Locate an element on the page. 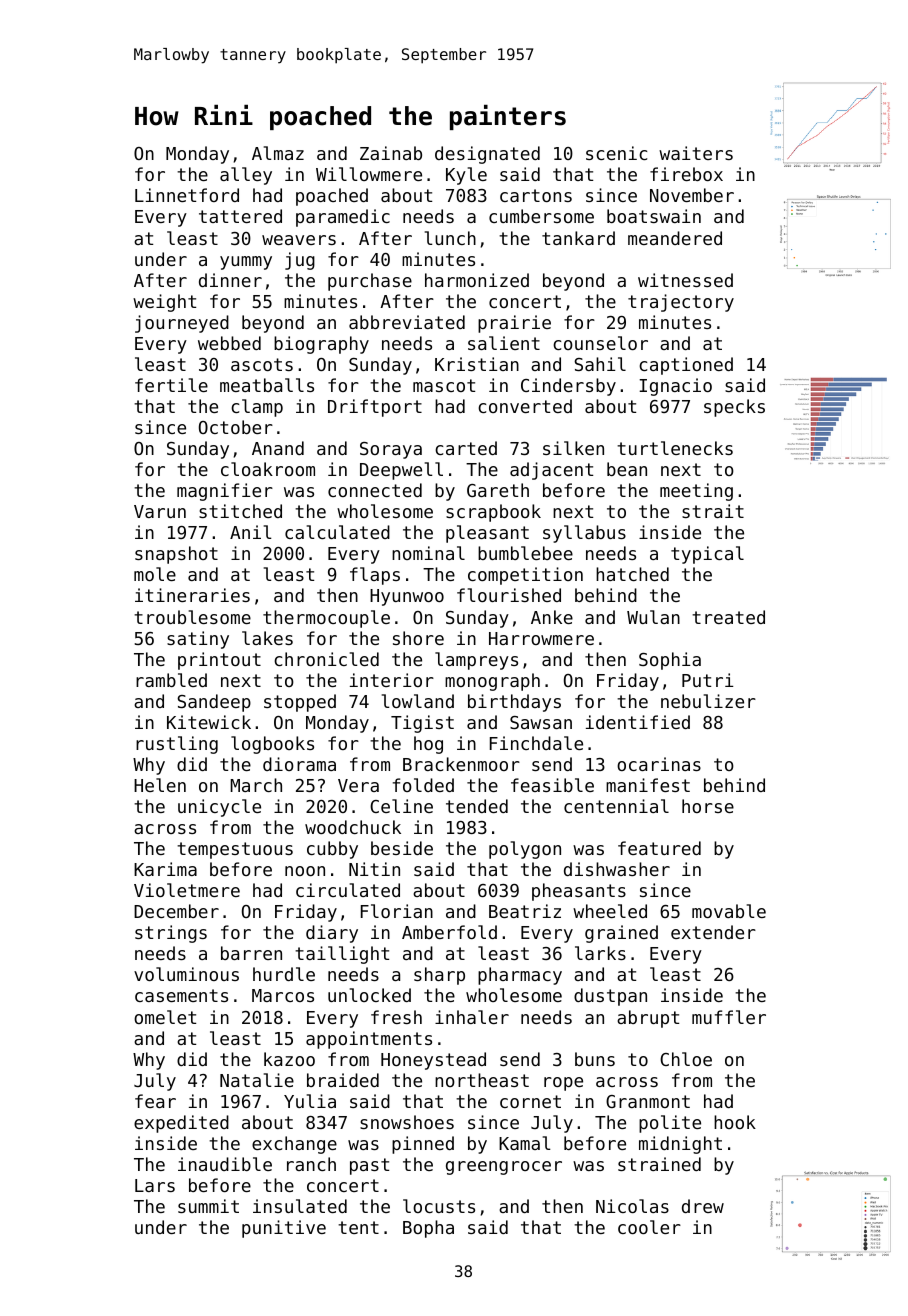  pharmacy is located at coordinates (520, 976).
